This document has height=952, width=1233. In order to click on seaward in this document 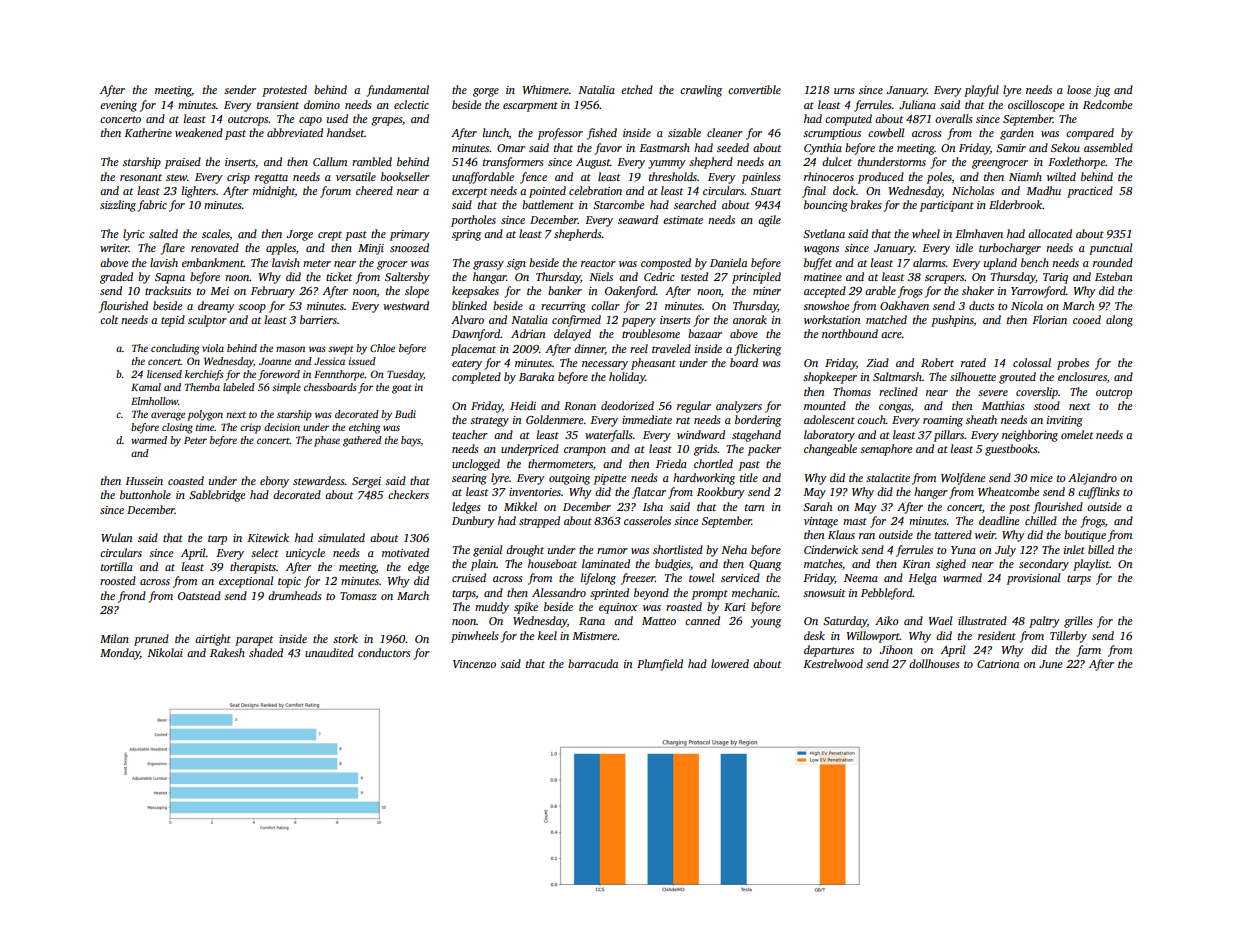, I will do `click(638, 219)`.
